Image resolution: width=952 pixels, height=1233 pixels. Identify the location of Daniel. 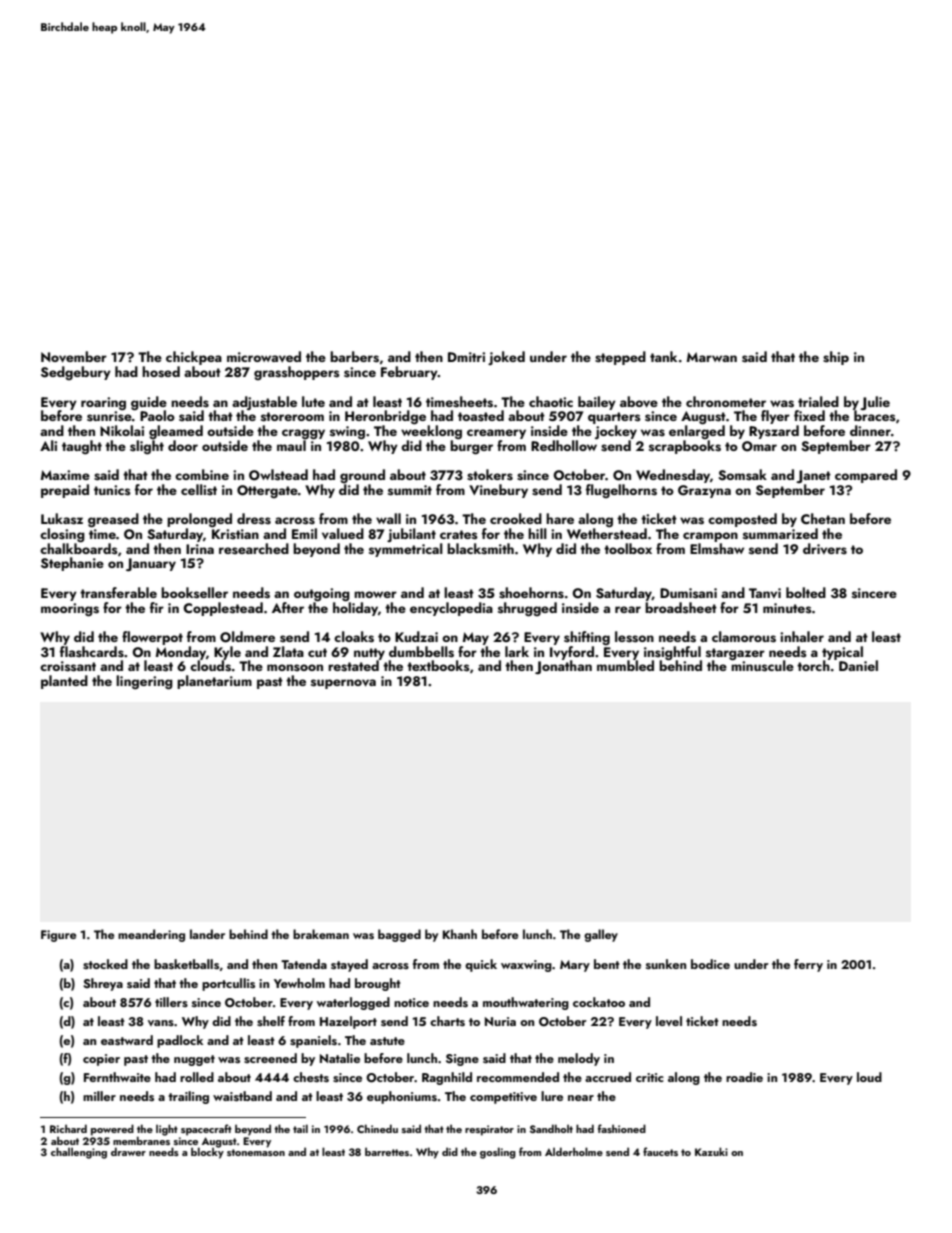
(858, 665).
